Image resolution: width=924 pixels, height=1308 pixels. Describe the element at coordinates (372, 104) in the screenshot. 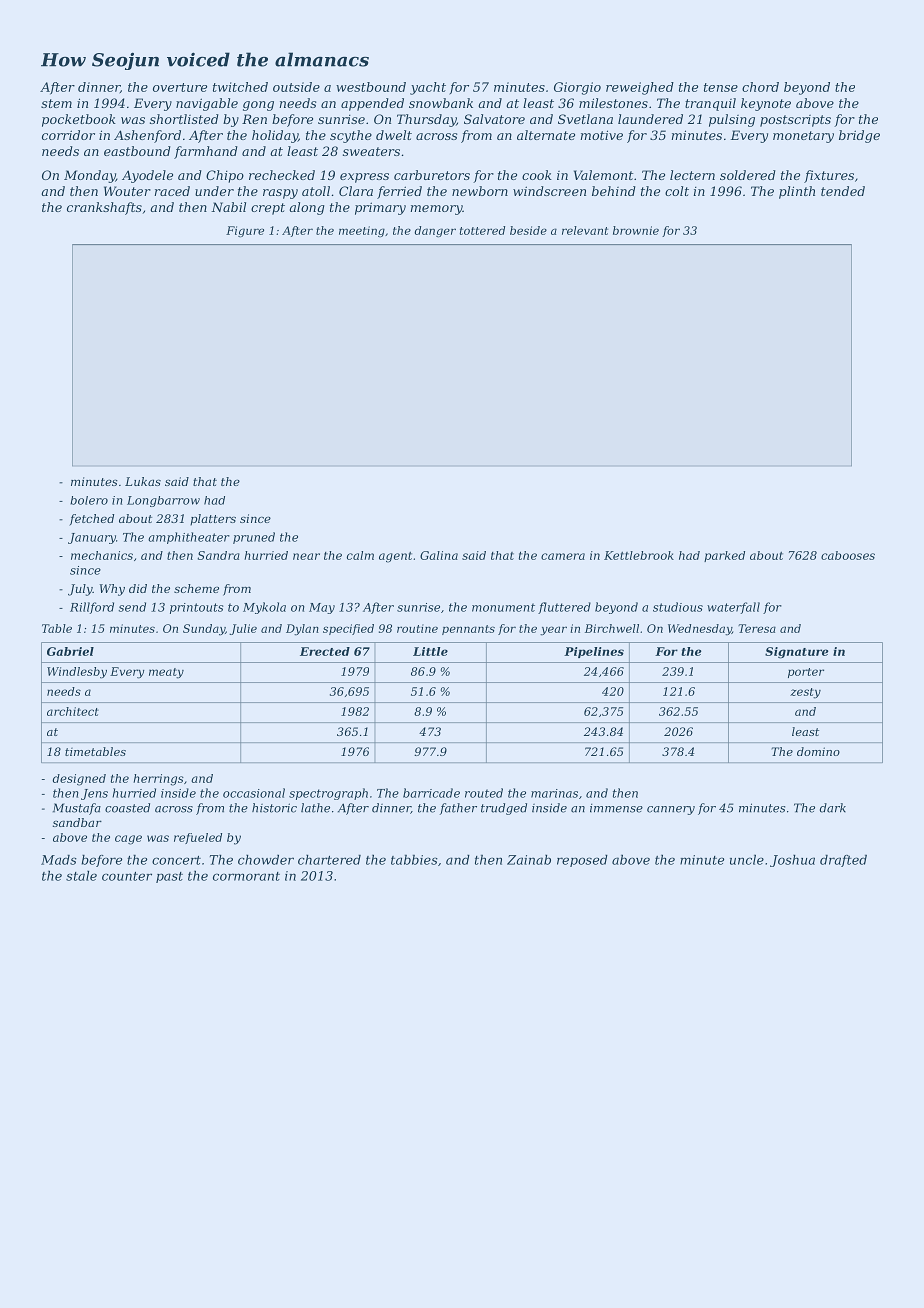

I see `appended` at that location.
